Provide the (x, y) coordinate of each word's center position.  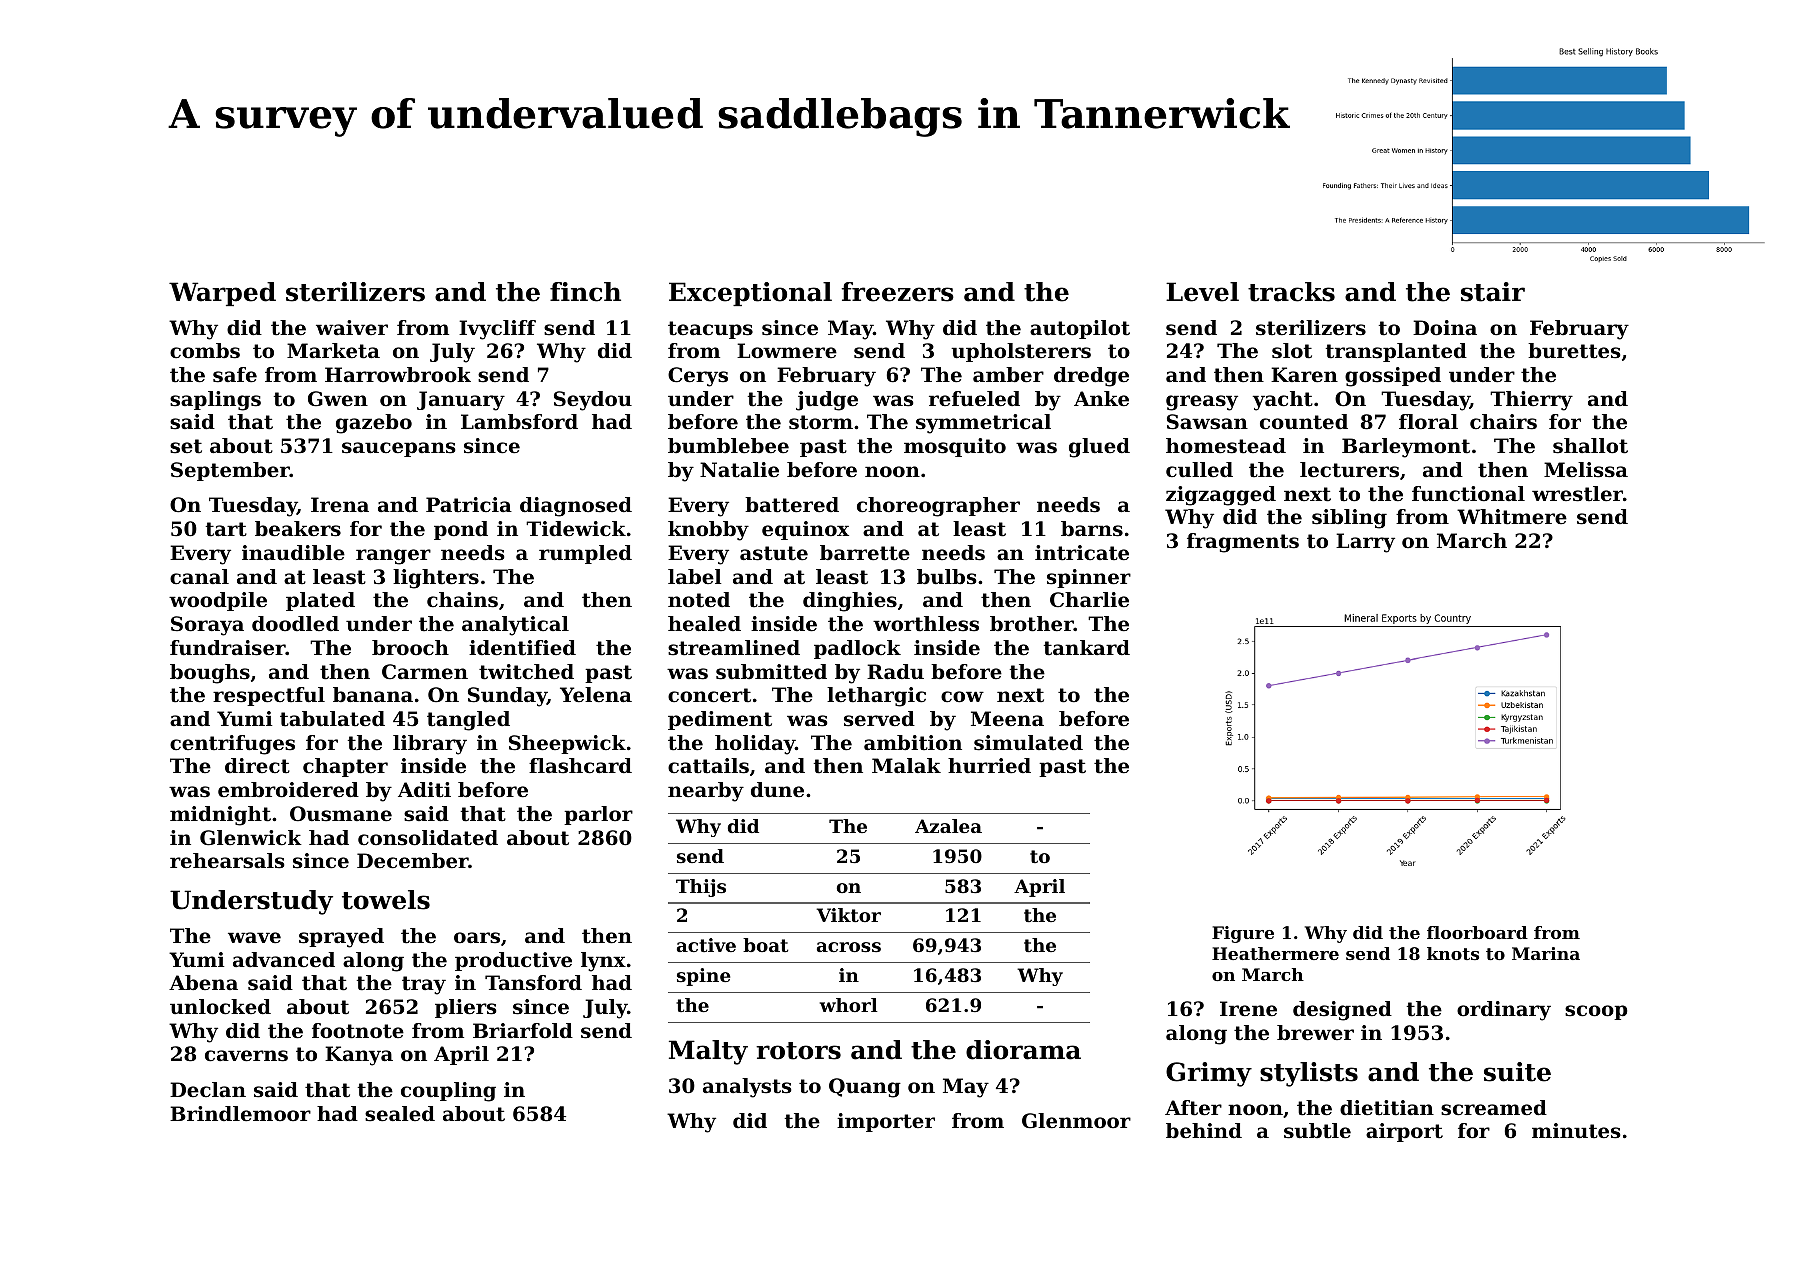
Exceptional (750, 294)
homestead (1226, 446)
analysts (747, 1088)
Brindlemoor (240, 1114)
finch (585, 292)
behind (1204, 1131)
